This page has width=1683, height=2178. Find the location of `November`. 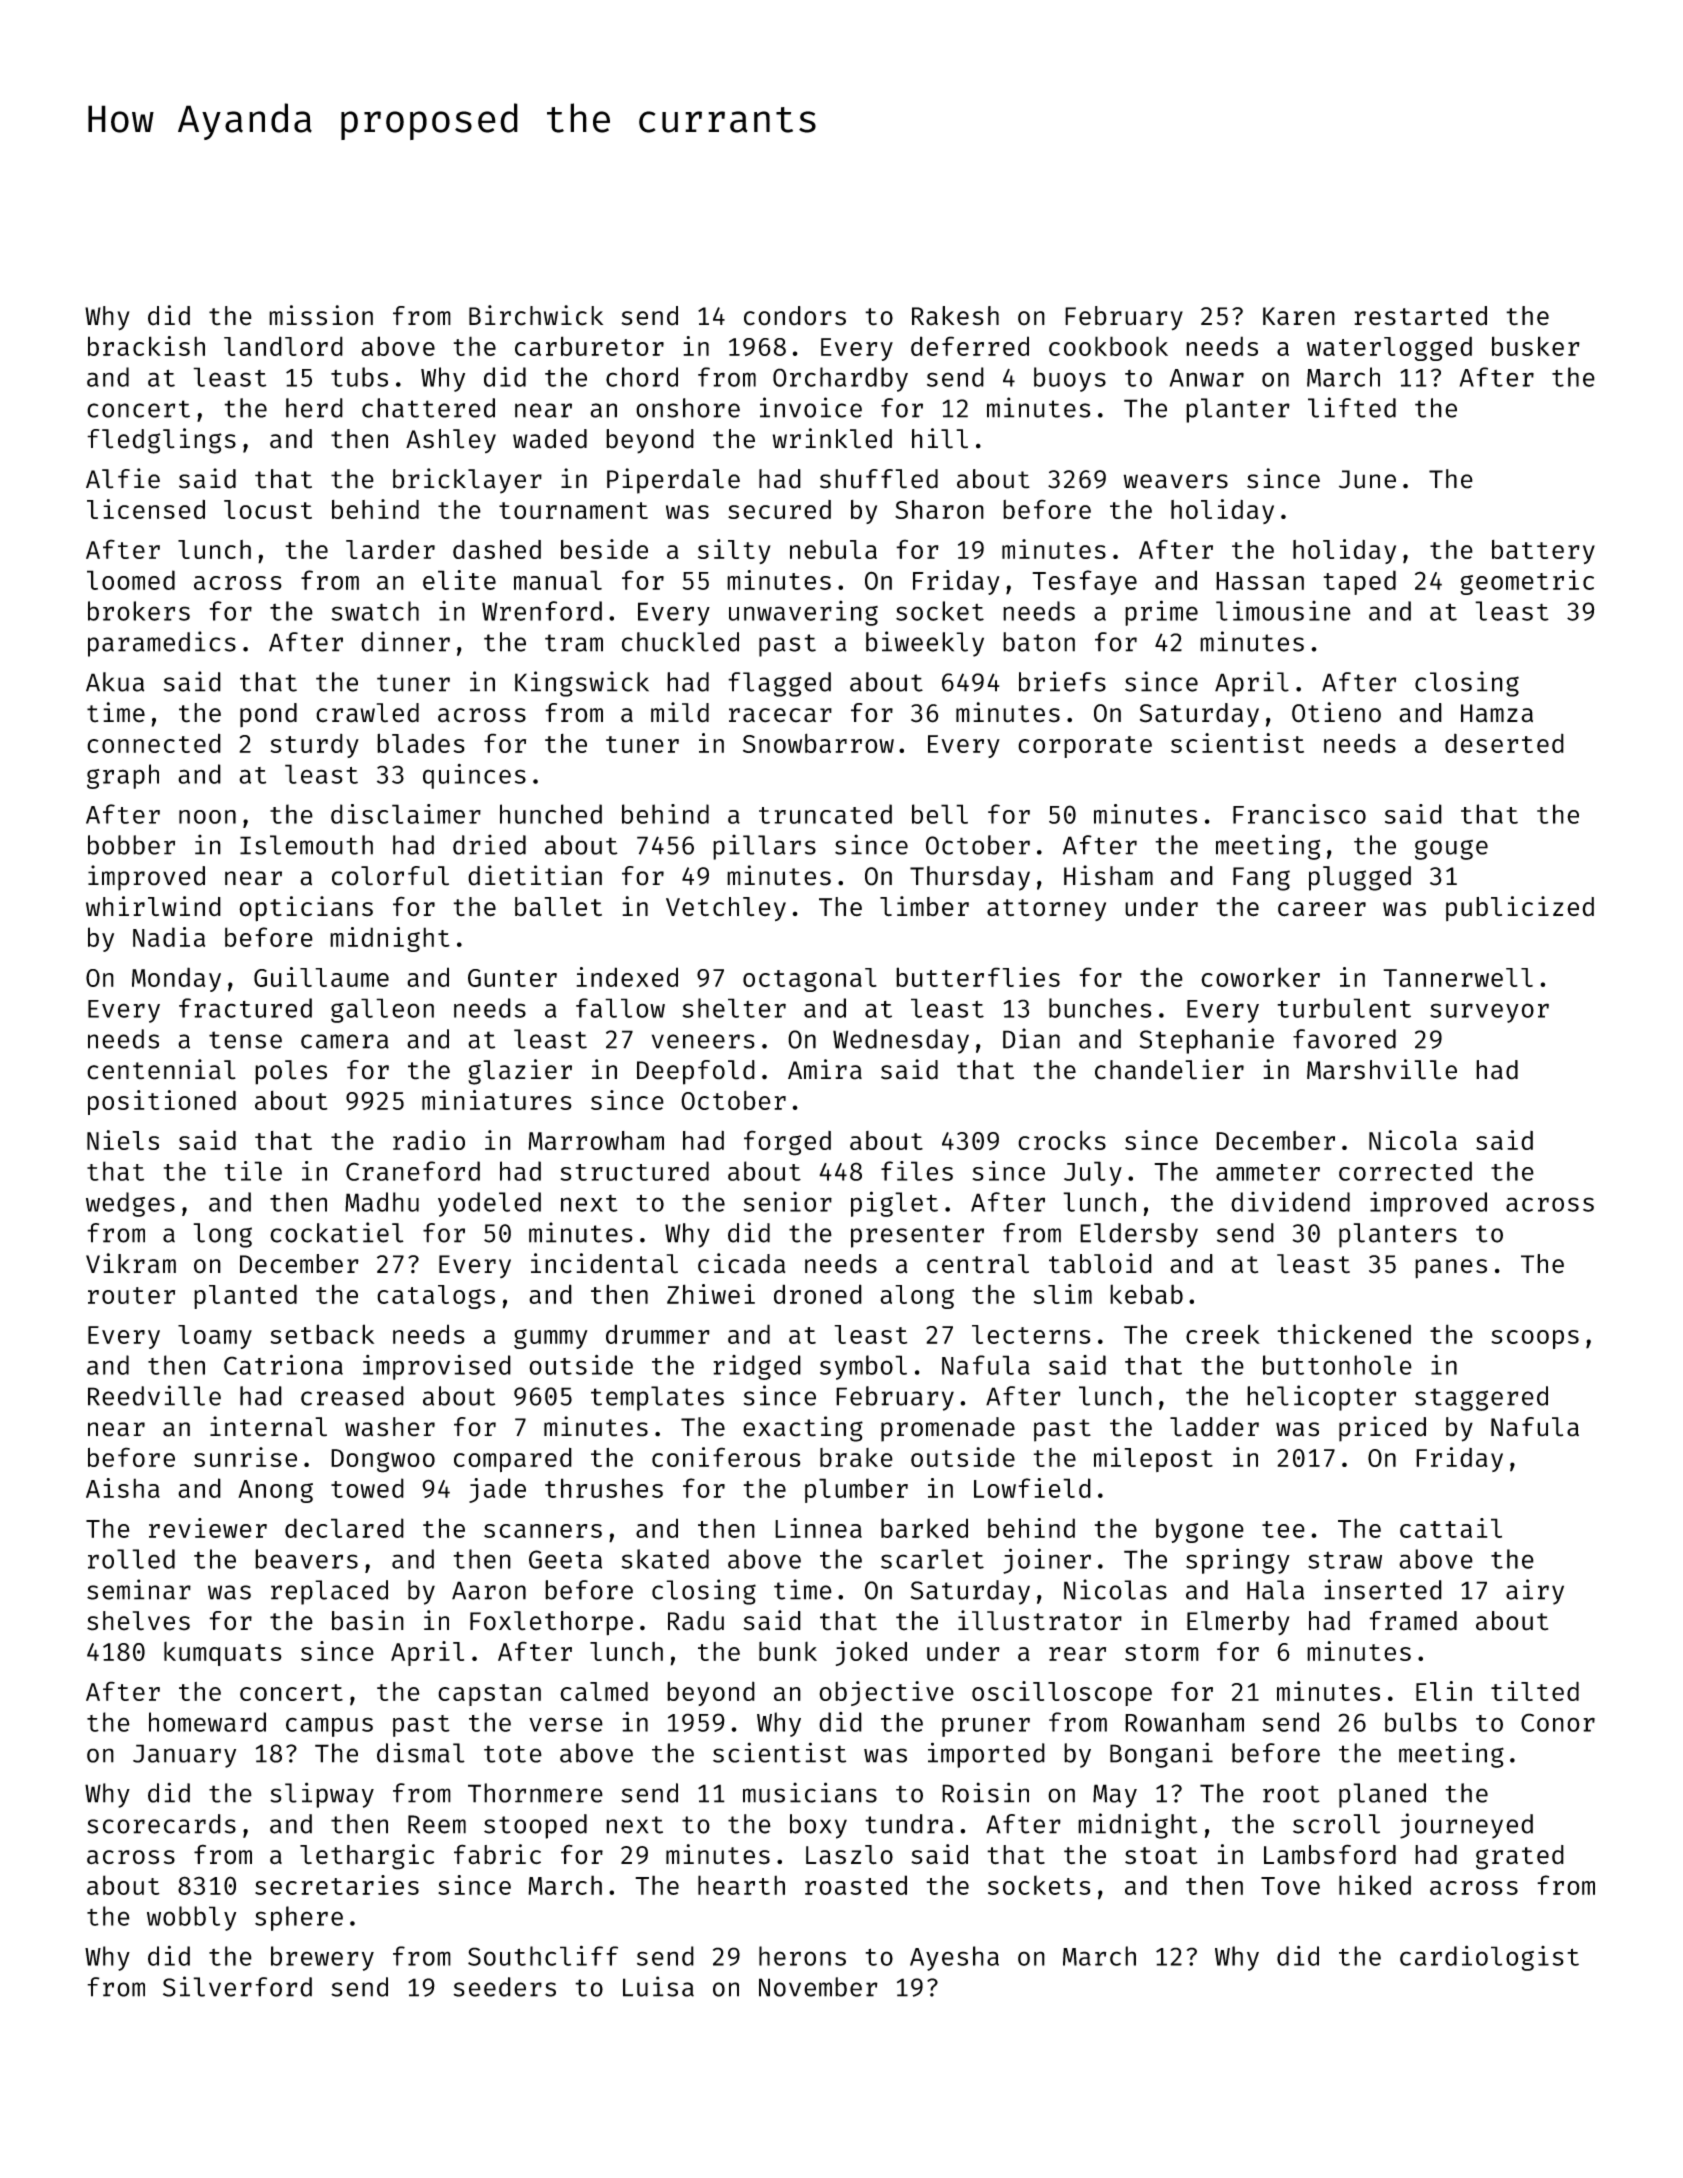

November is located at coordinates (818, 1987).
